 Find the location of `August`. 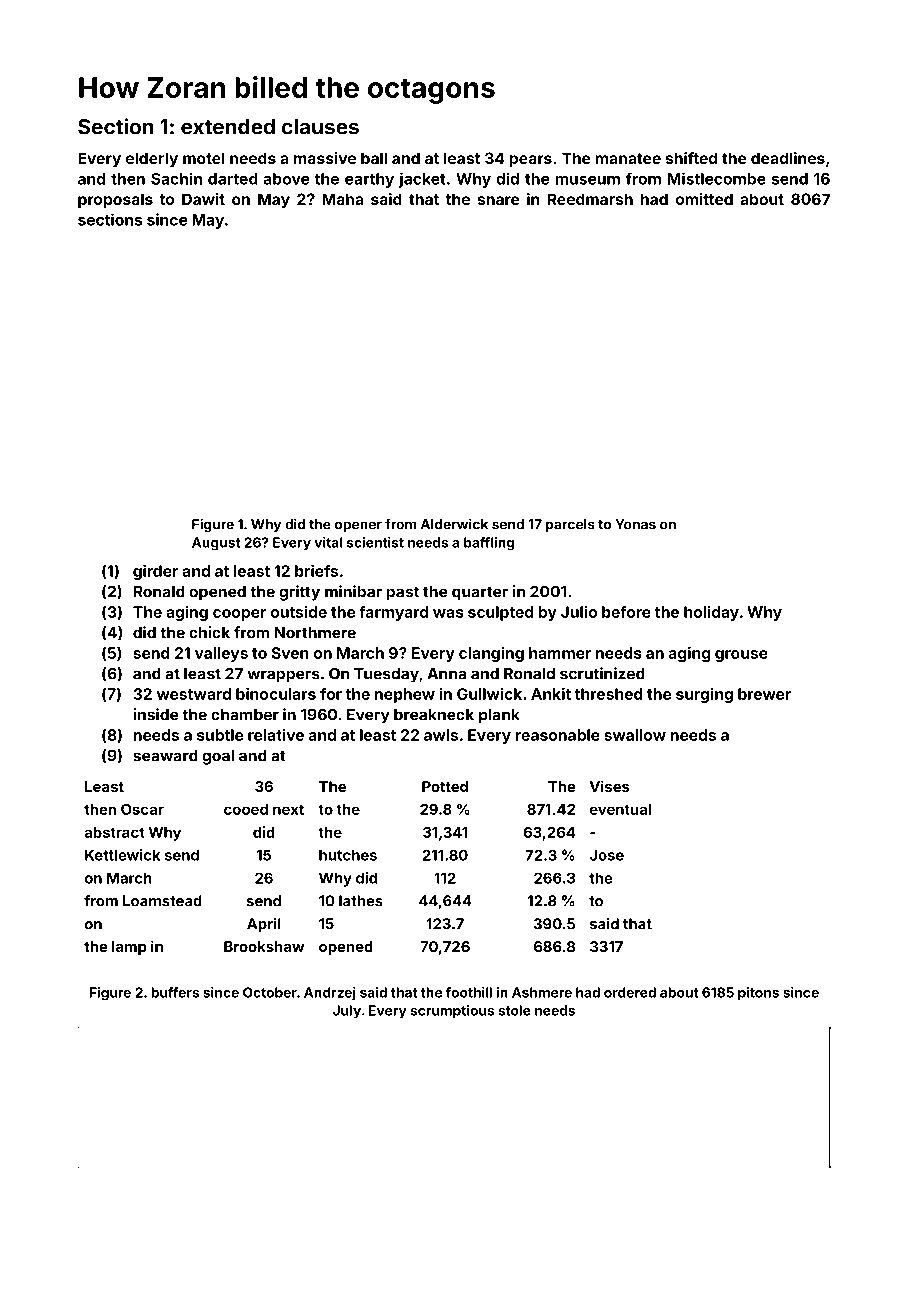

August is located at coordinates (216, 543).
